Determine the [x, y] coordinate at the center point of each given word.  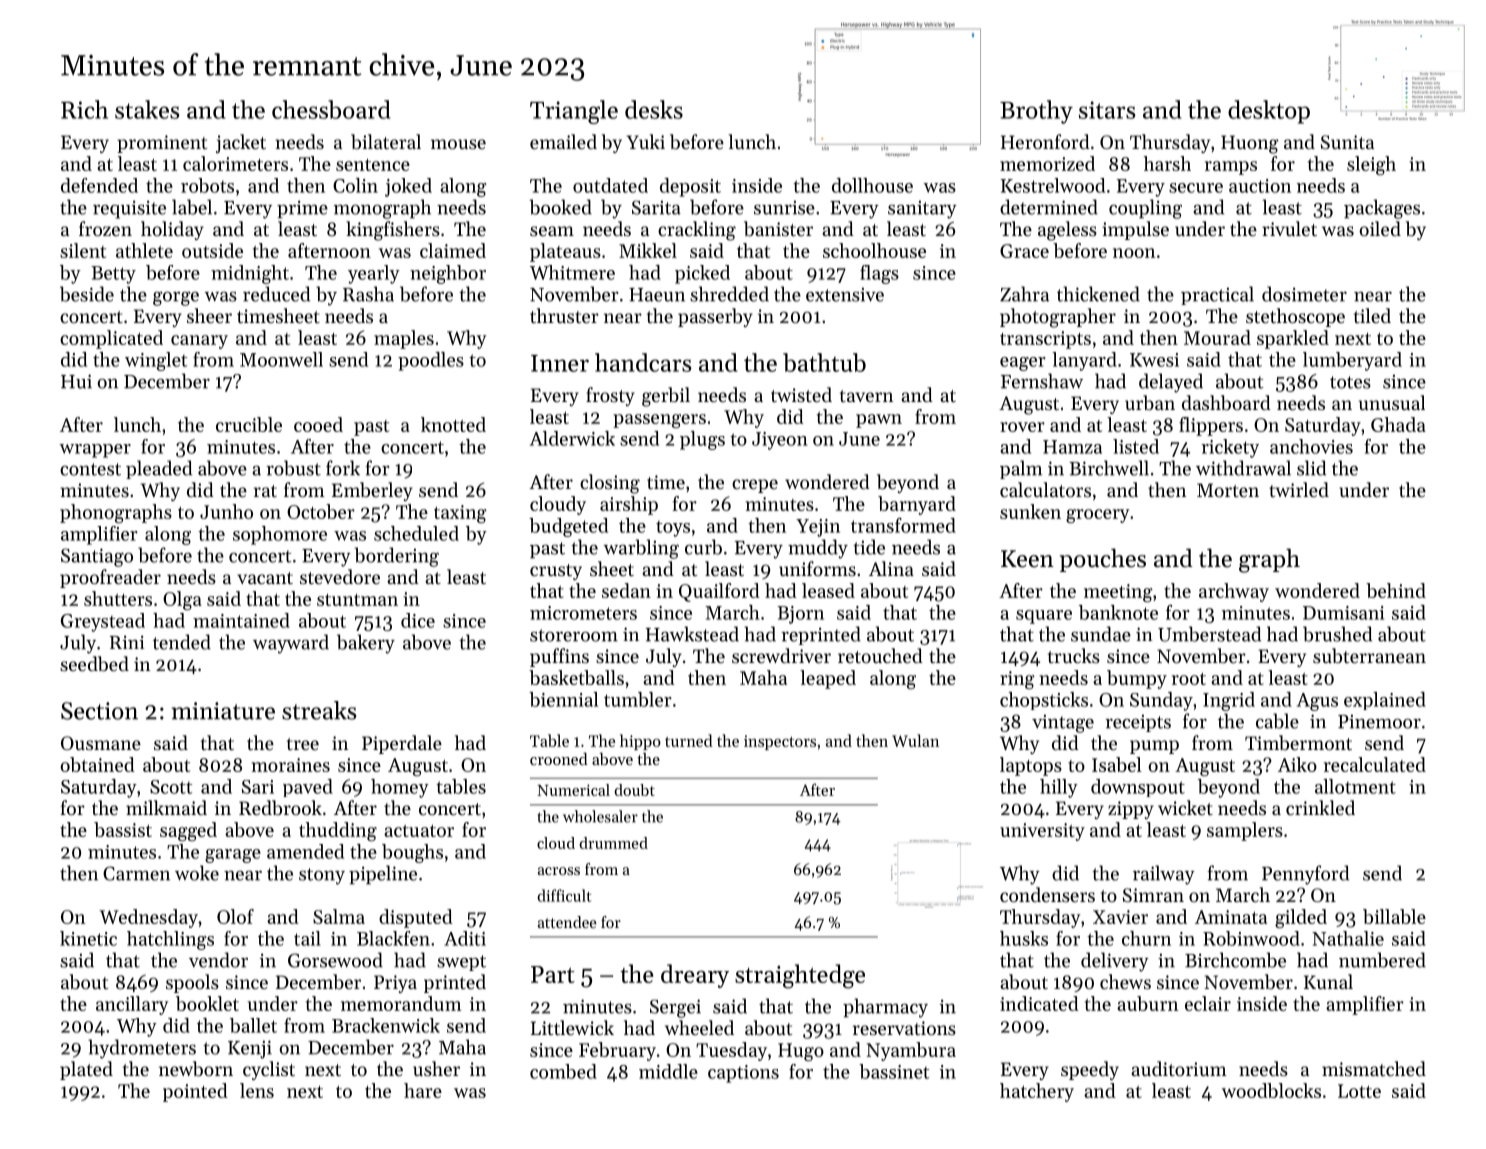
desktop [1269, 112]
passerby [715, 317]
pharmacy [885, 1008]
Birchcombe [1235, 960]
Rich [84, 109]
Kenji [250, 1049]
